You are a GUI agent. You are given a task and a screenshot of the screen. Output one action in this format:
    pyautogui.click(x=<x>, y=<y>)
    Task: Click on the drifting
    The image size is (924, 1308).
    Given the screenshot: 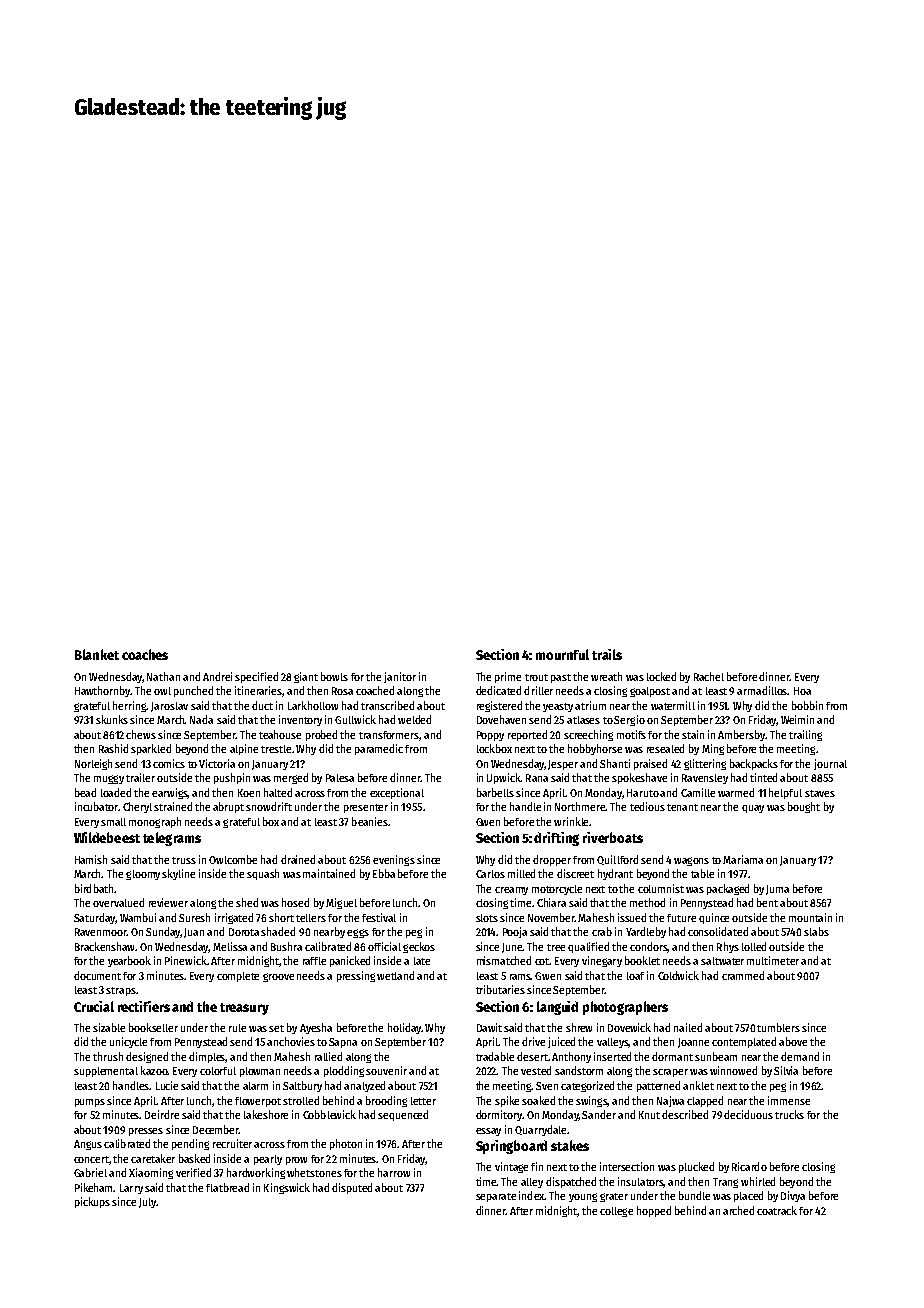 What is the action you would take?
    pyautogui.click(x=556, y=839)
